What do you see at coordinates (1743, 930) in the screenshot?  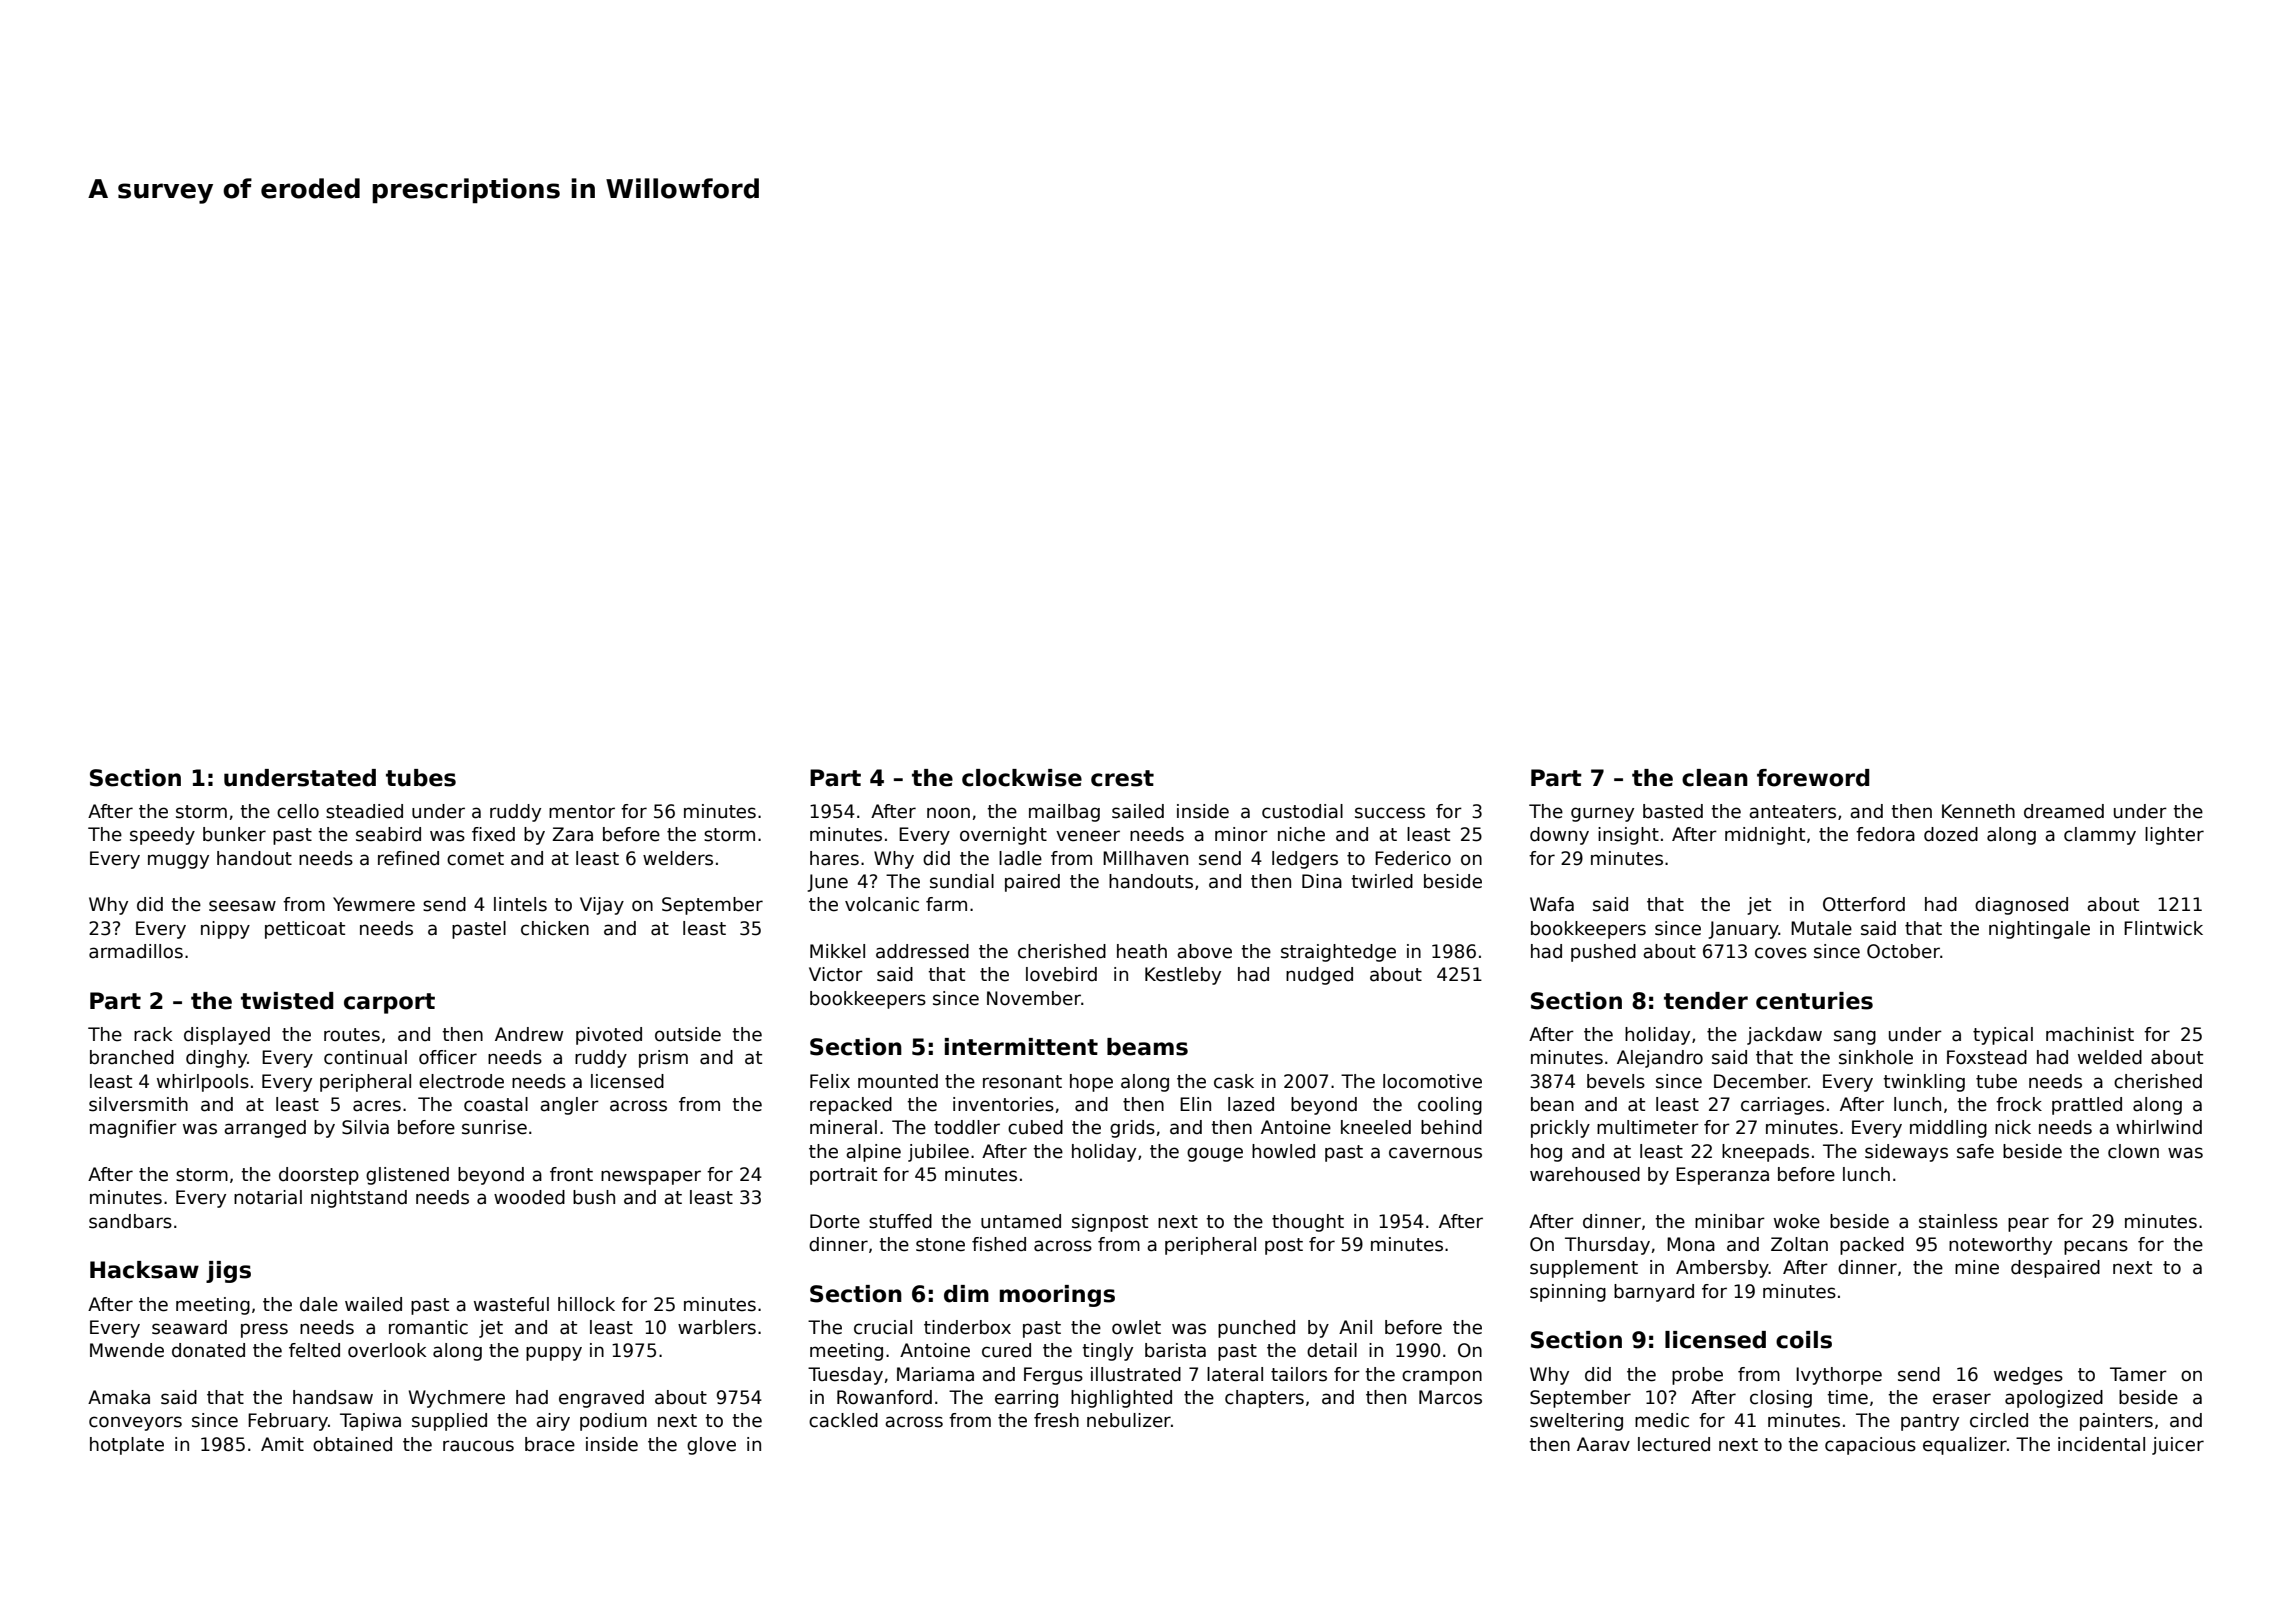 I see `January` at bounding box center [1743, 930].
